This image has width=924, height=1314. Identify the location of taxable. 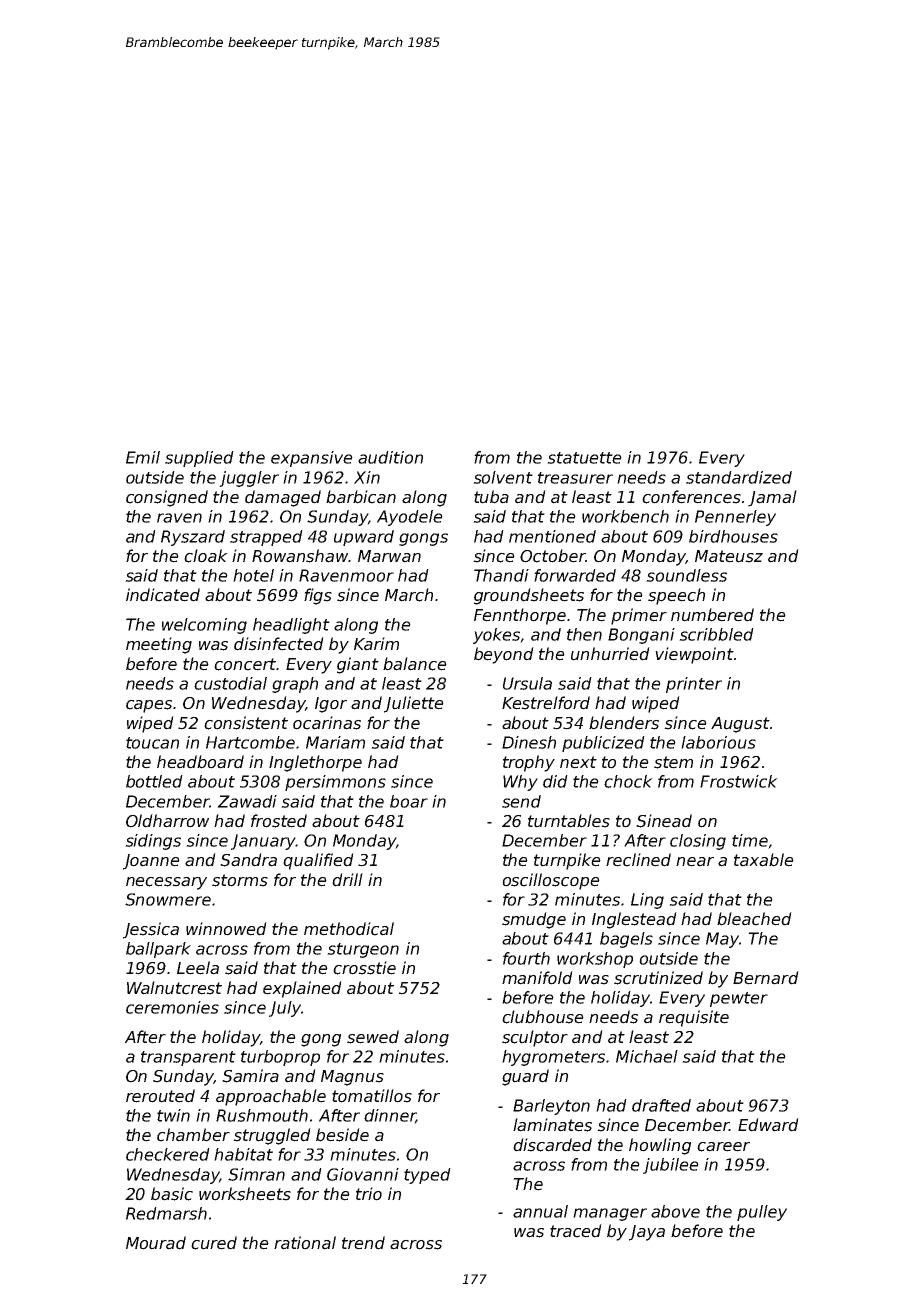
(764, 860).
